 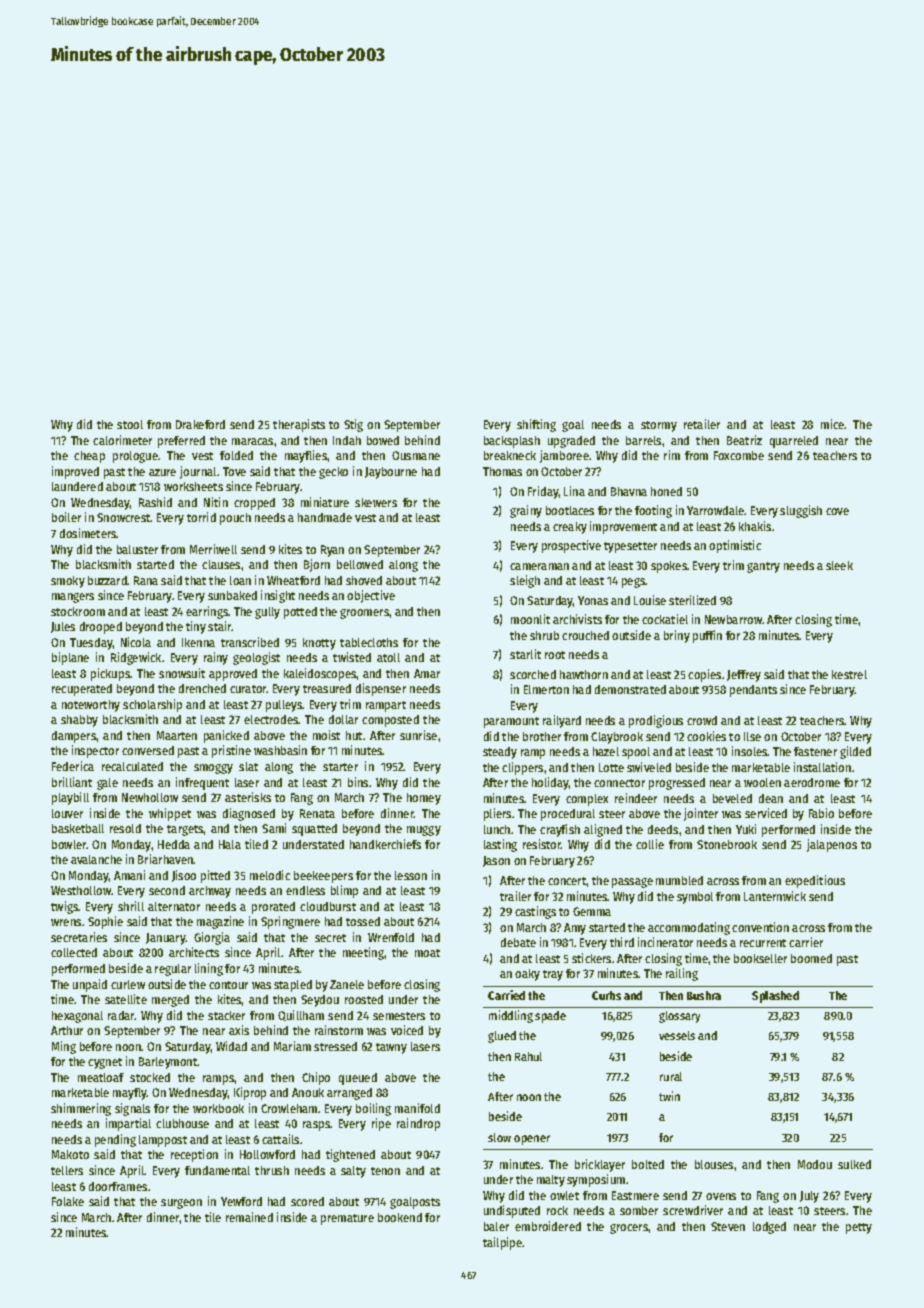 What do you see at coordinates (68, 1201) in the page?
I see `Folake` at bounding box center [68, 1201].
